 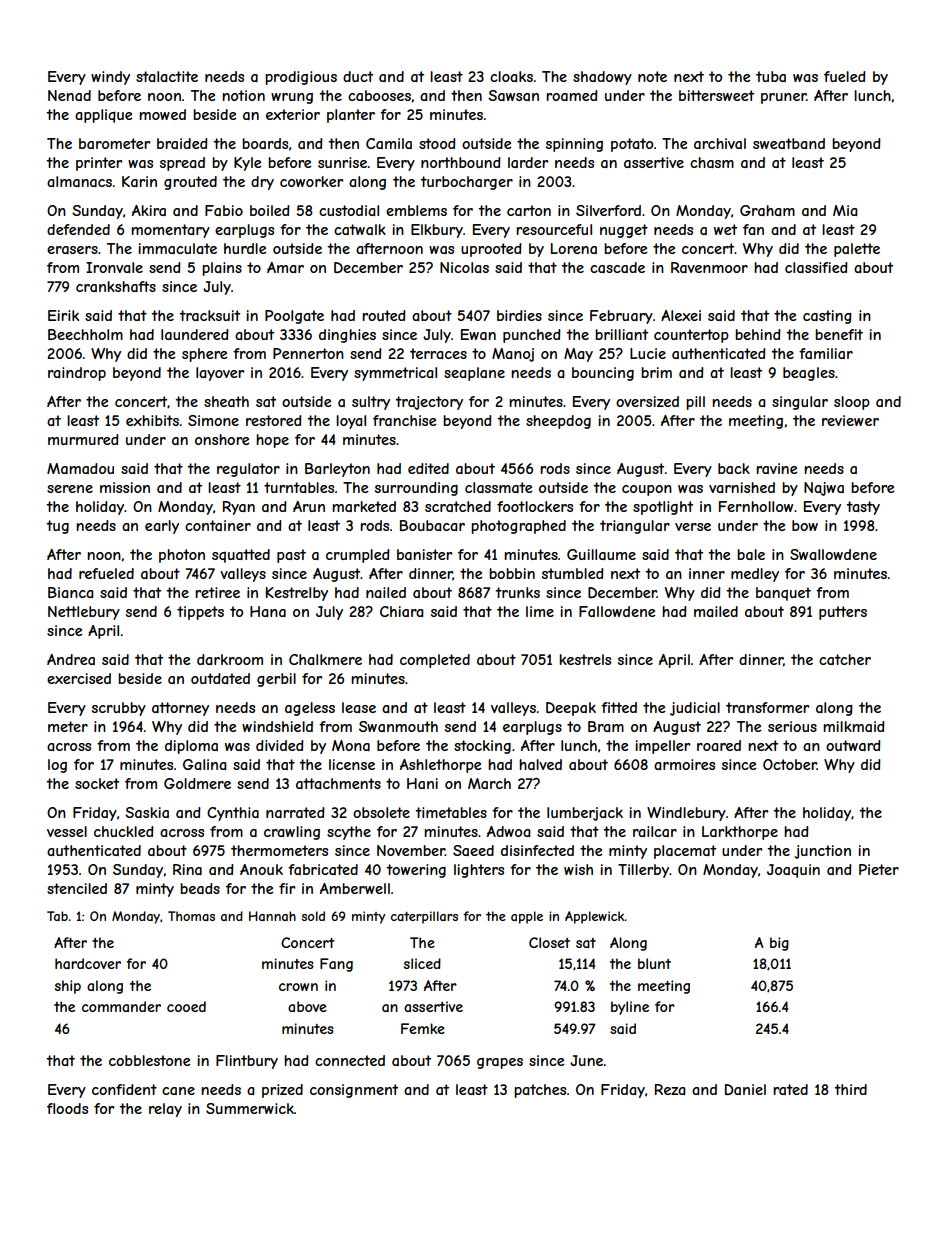 What do you see at coordinates (632, 145) in the image?
I see `potato` at bounding box center [632, 145].
